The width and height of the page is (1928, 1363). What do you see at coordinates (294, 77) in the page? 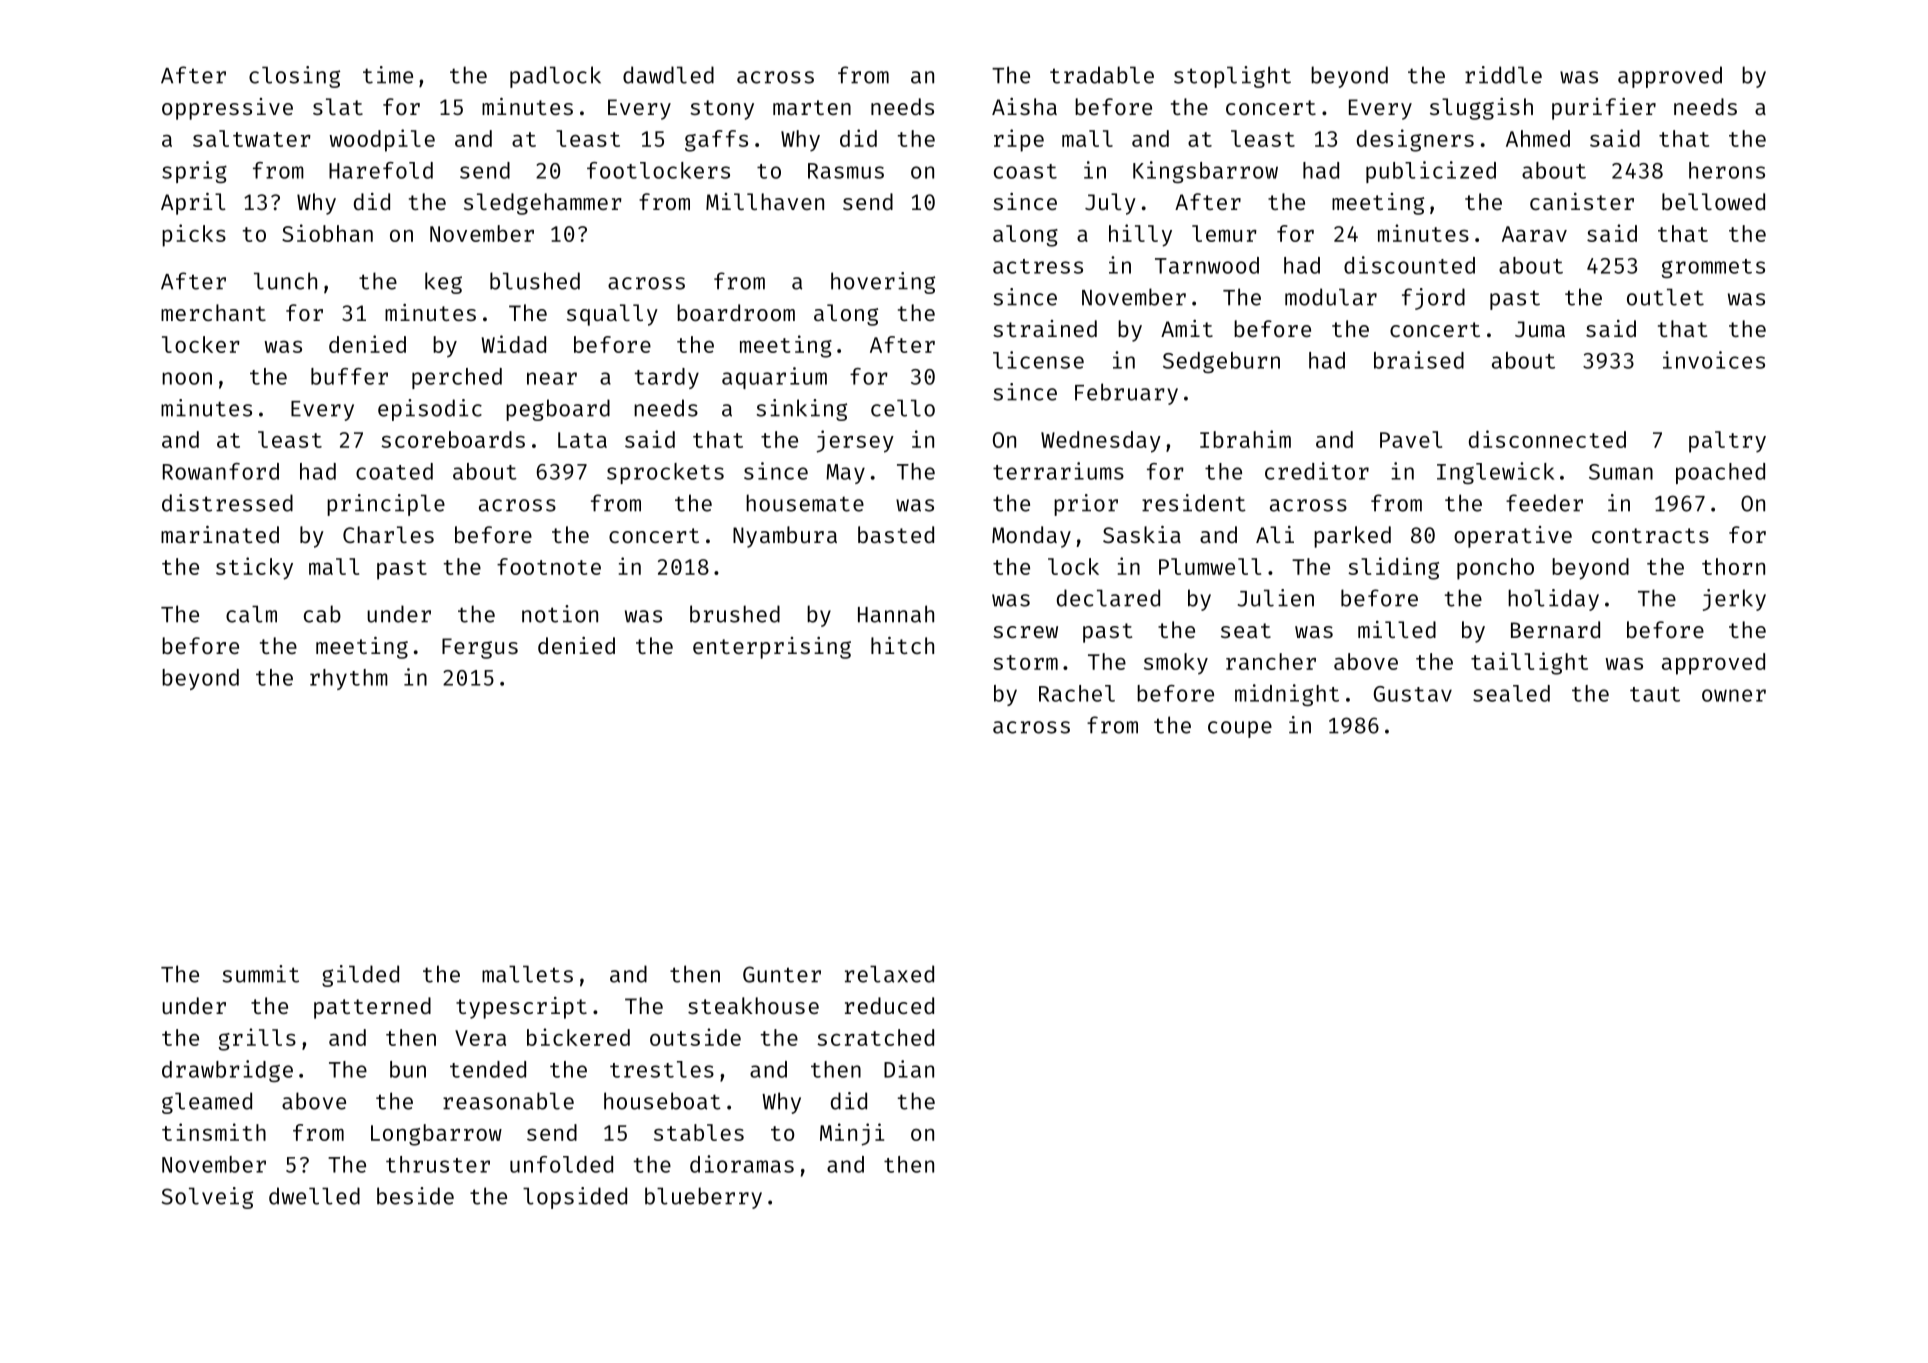
I see `closing` at bounding box center [294, 77].
